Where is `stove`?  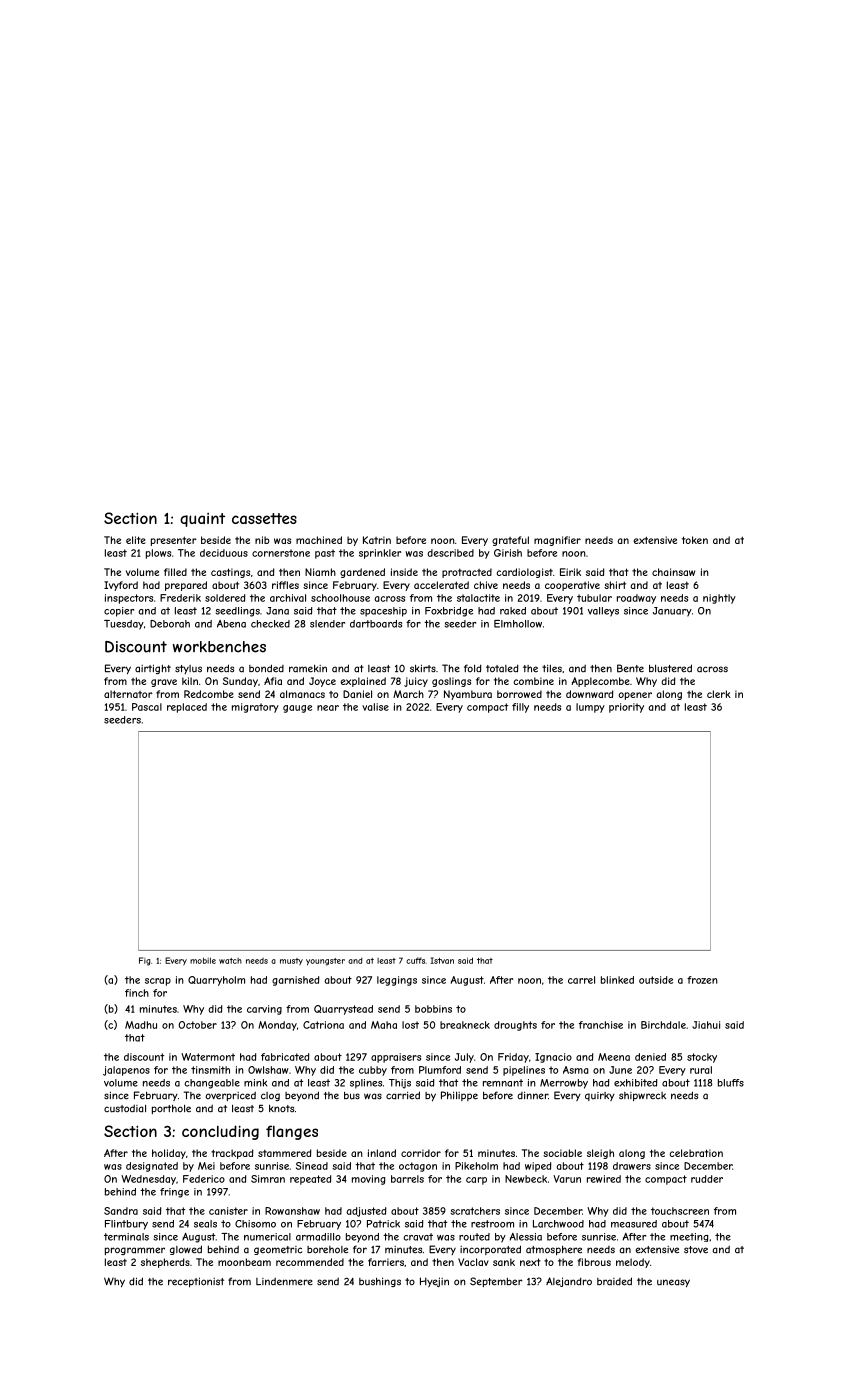 stove is located at coordinates (696, 1250).
